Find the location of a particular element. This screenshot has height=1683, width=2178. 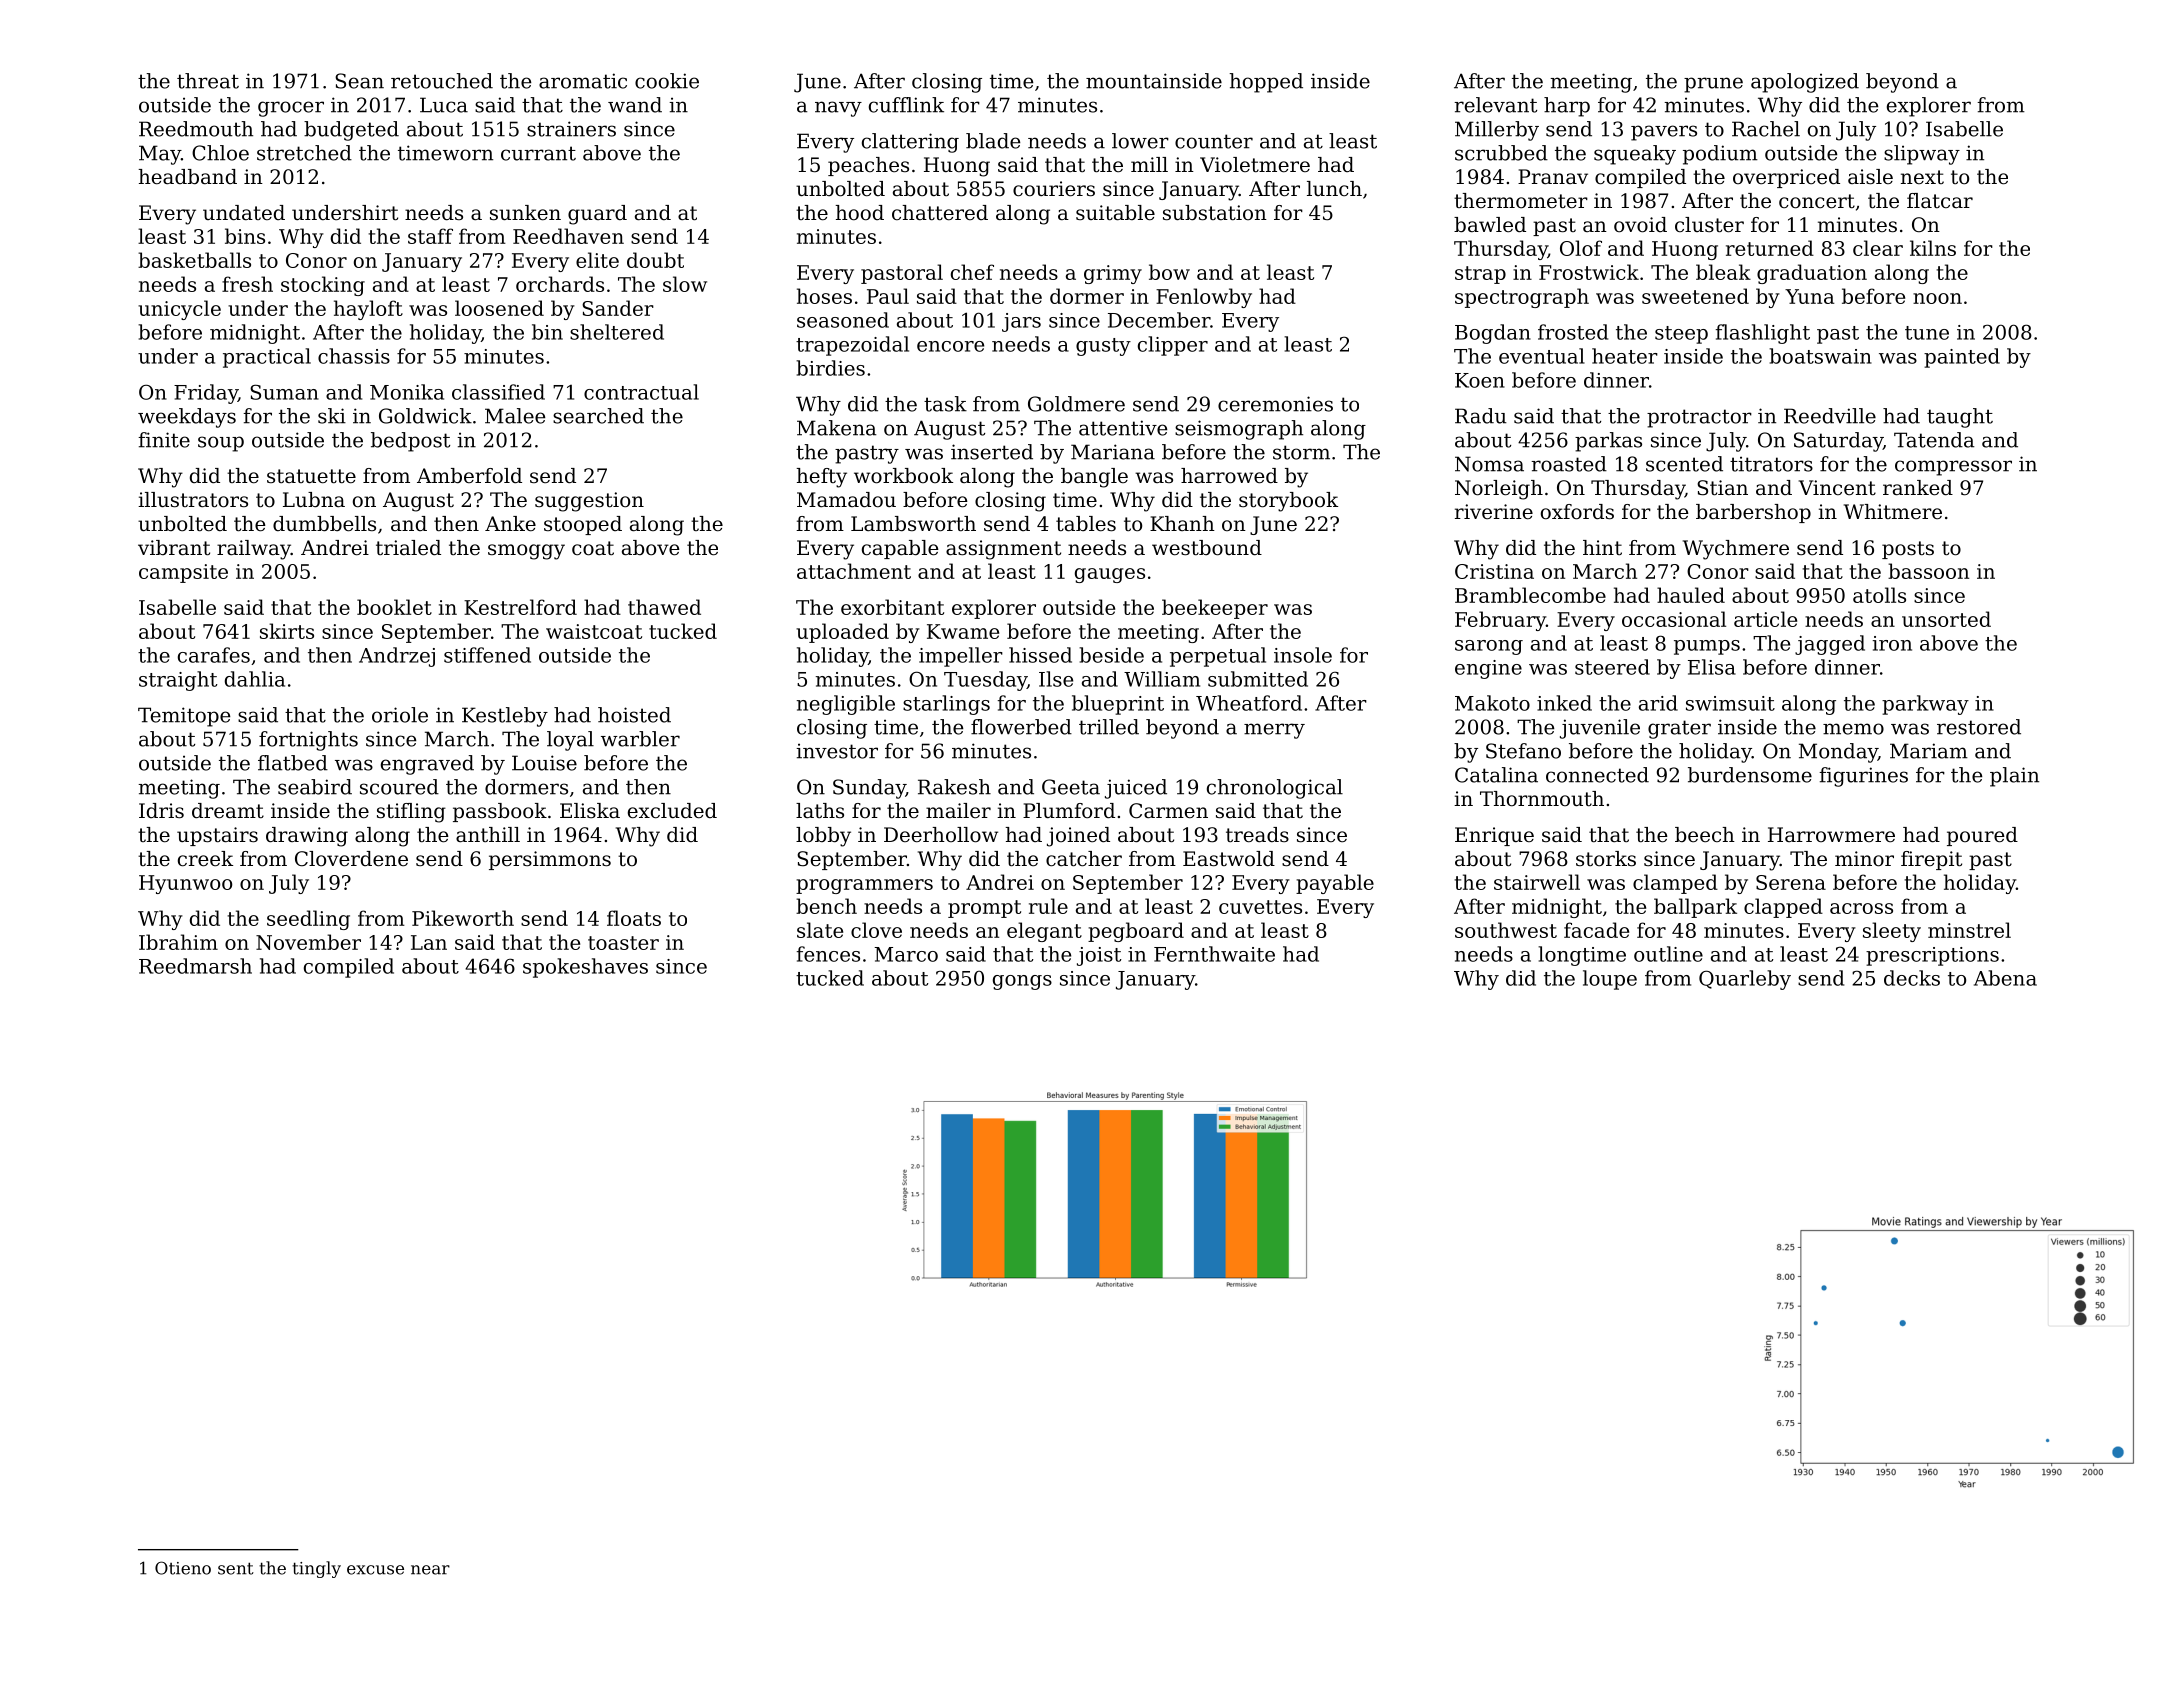

Kestrelford is located at coordinates (520, 607).
